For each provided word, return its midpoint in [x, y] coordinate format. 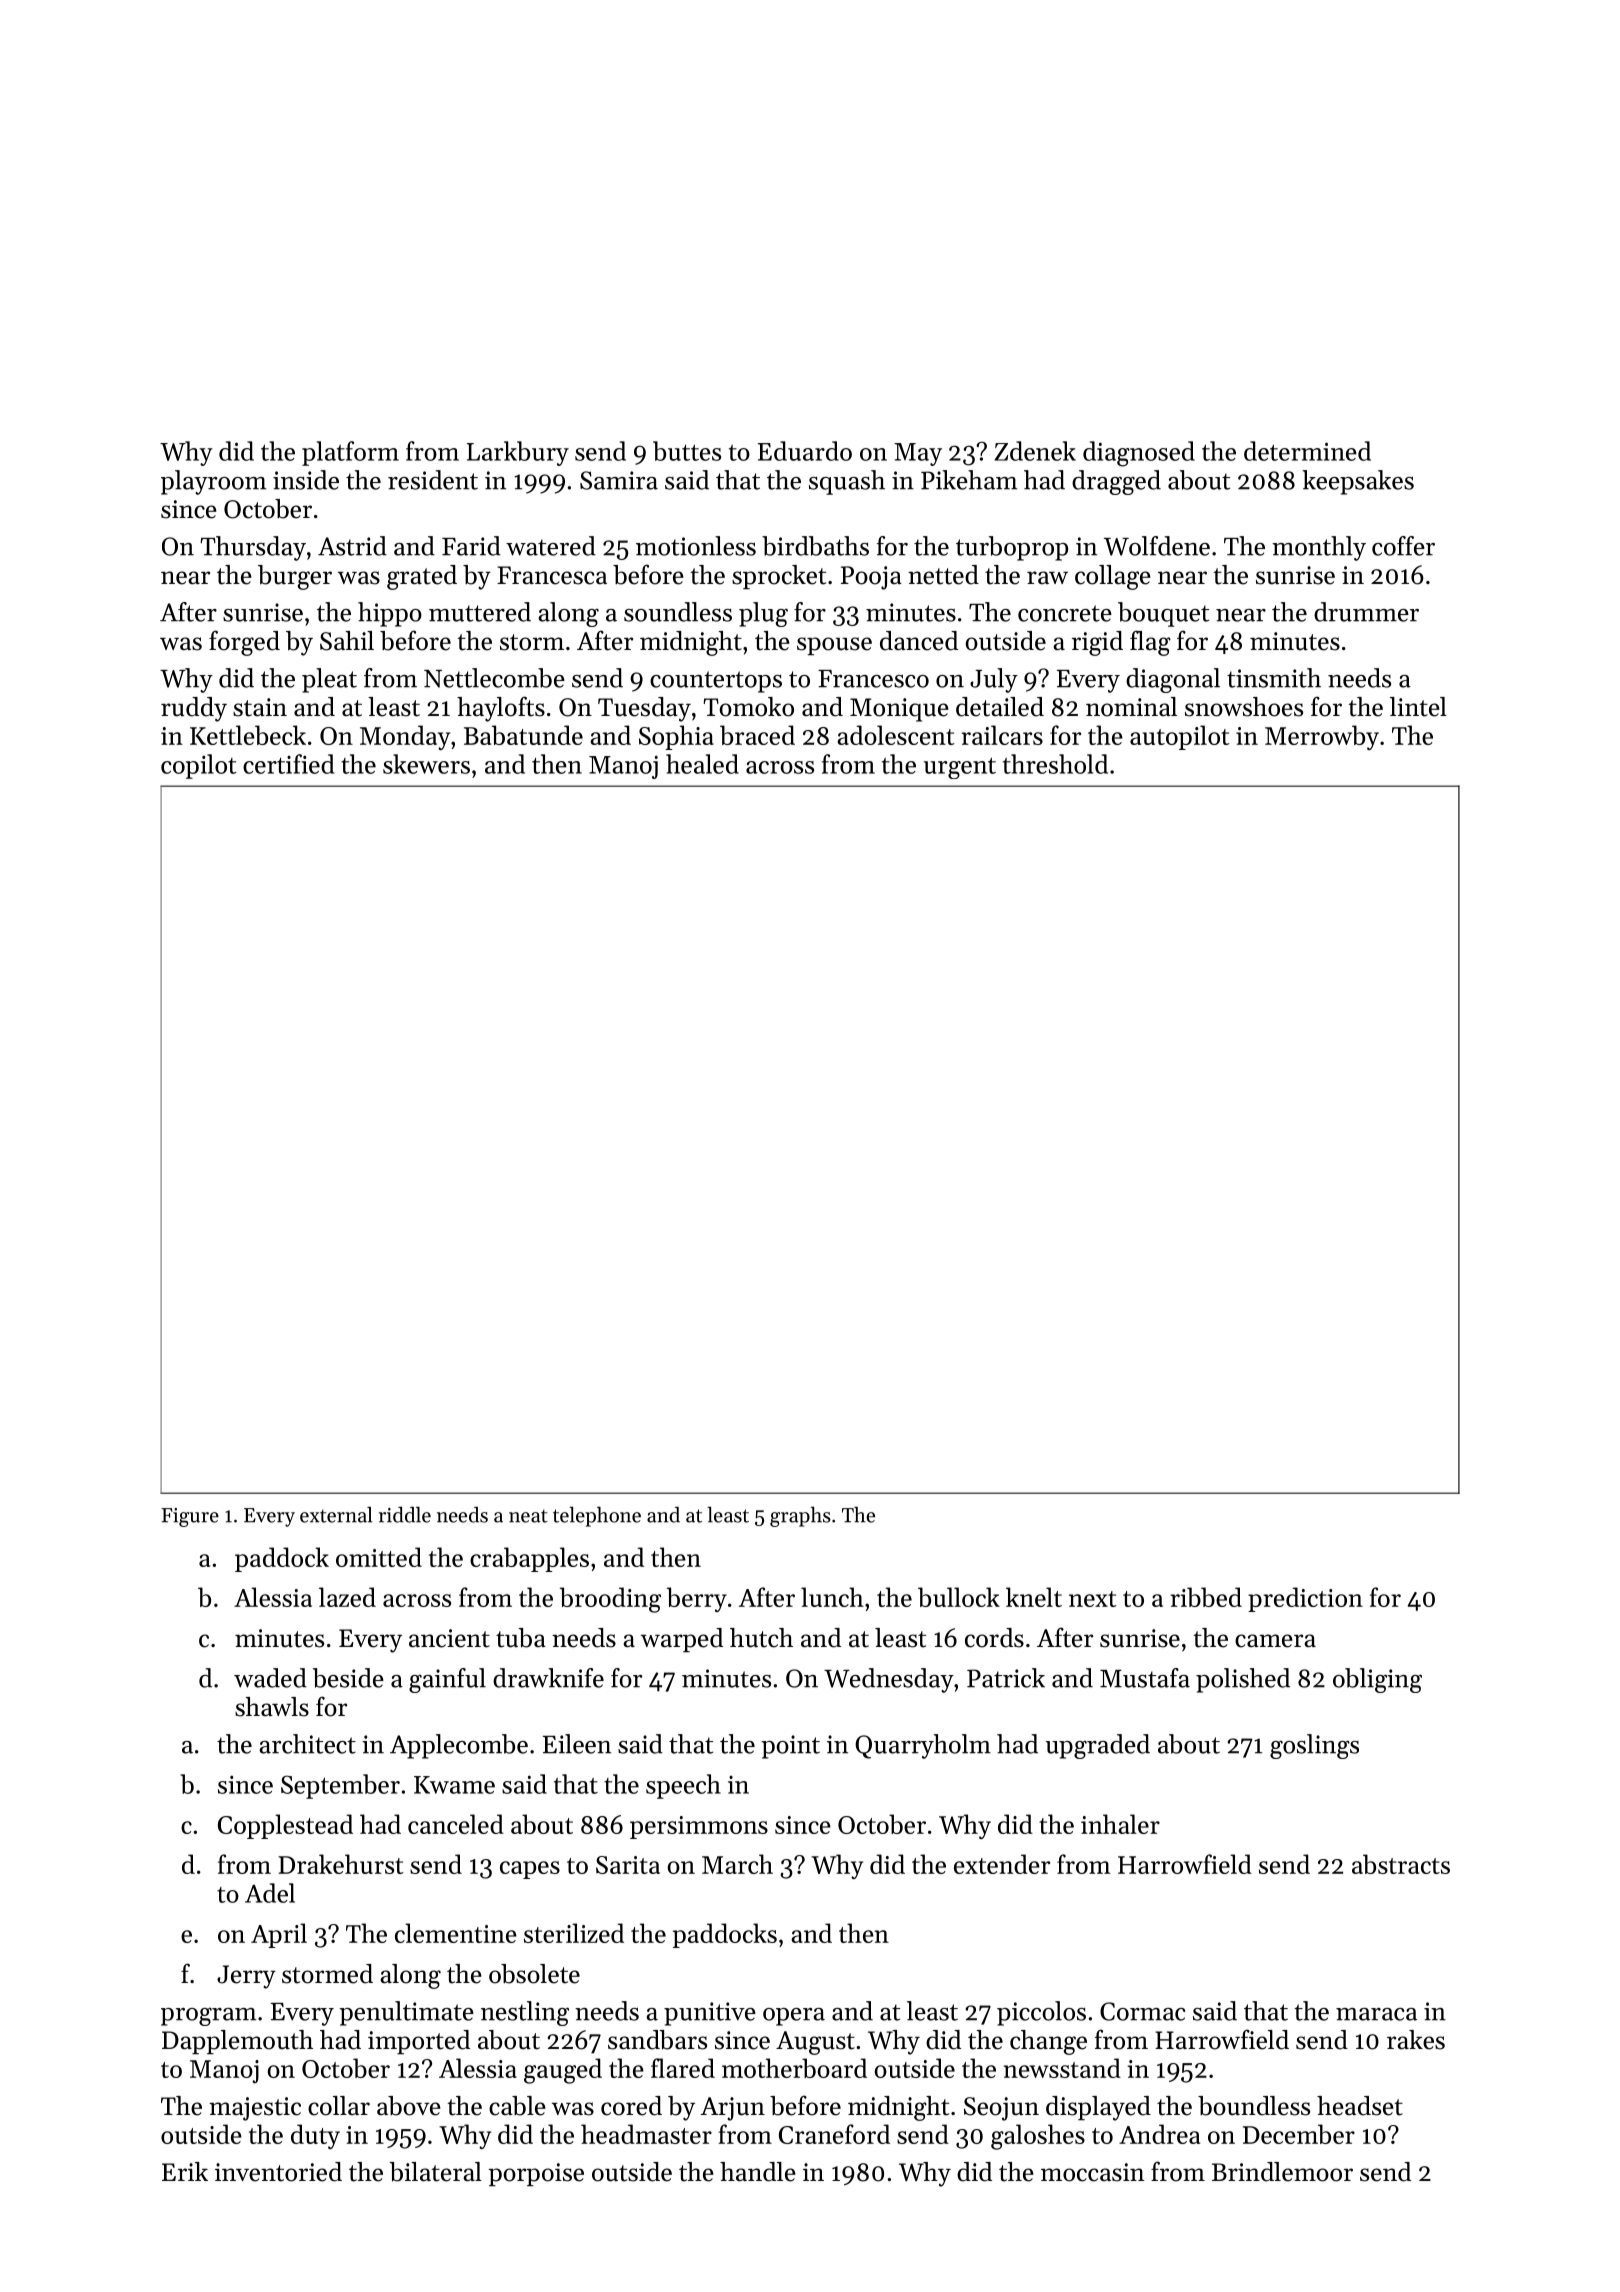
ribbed [1206, 1597]
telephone [597, 1516]
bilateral [435, 2172]
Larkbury [518, 453]
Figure [190, 1517]
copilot [199, 766]
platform [350, 453]
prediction [1305, 1599]
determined [1307, 451]
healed [702, 764]
